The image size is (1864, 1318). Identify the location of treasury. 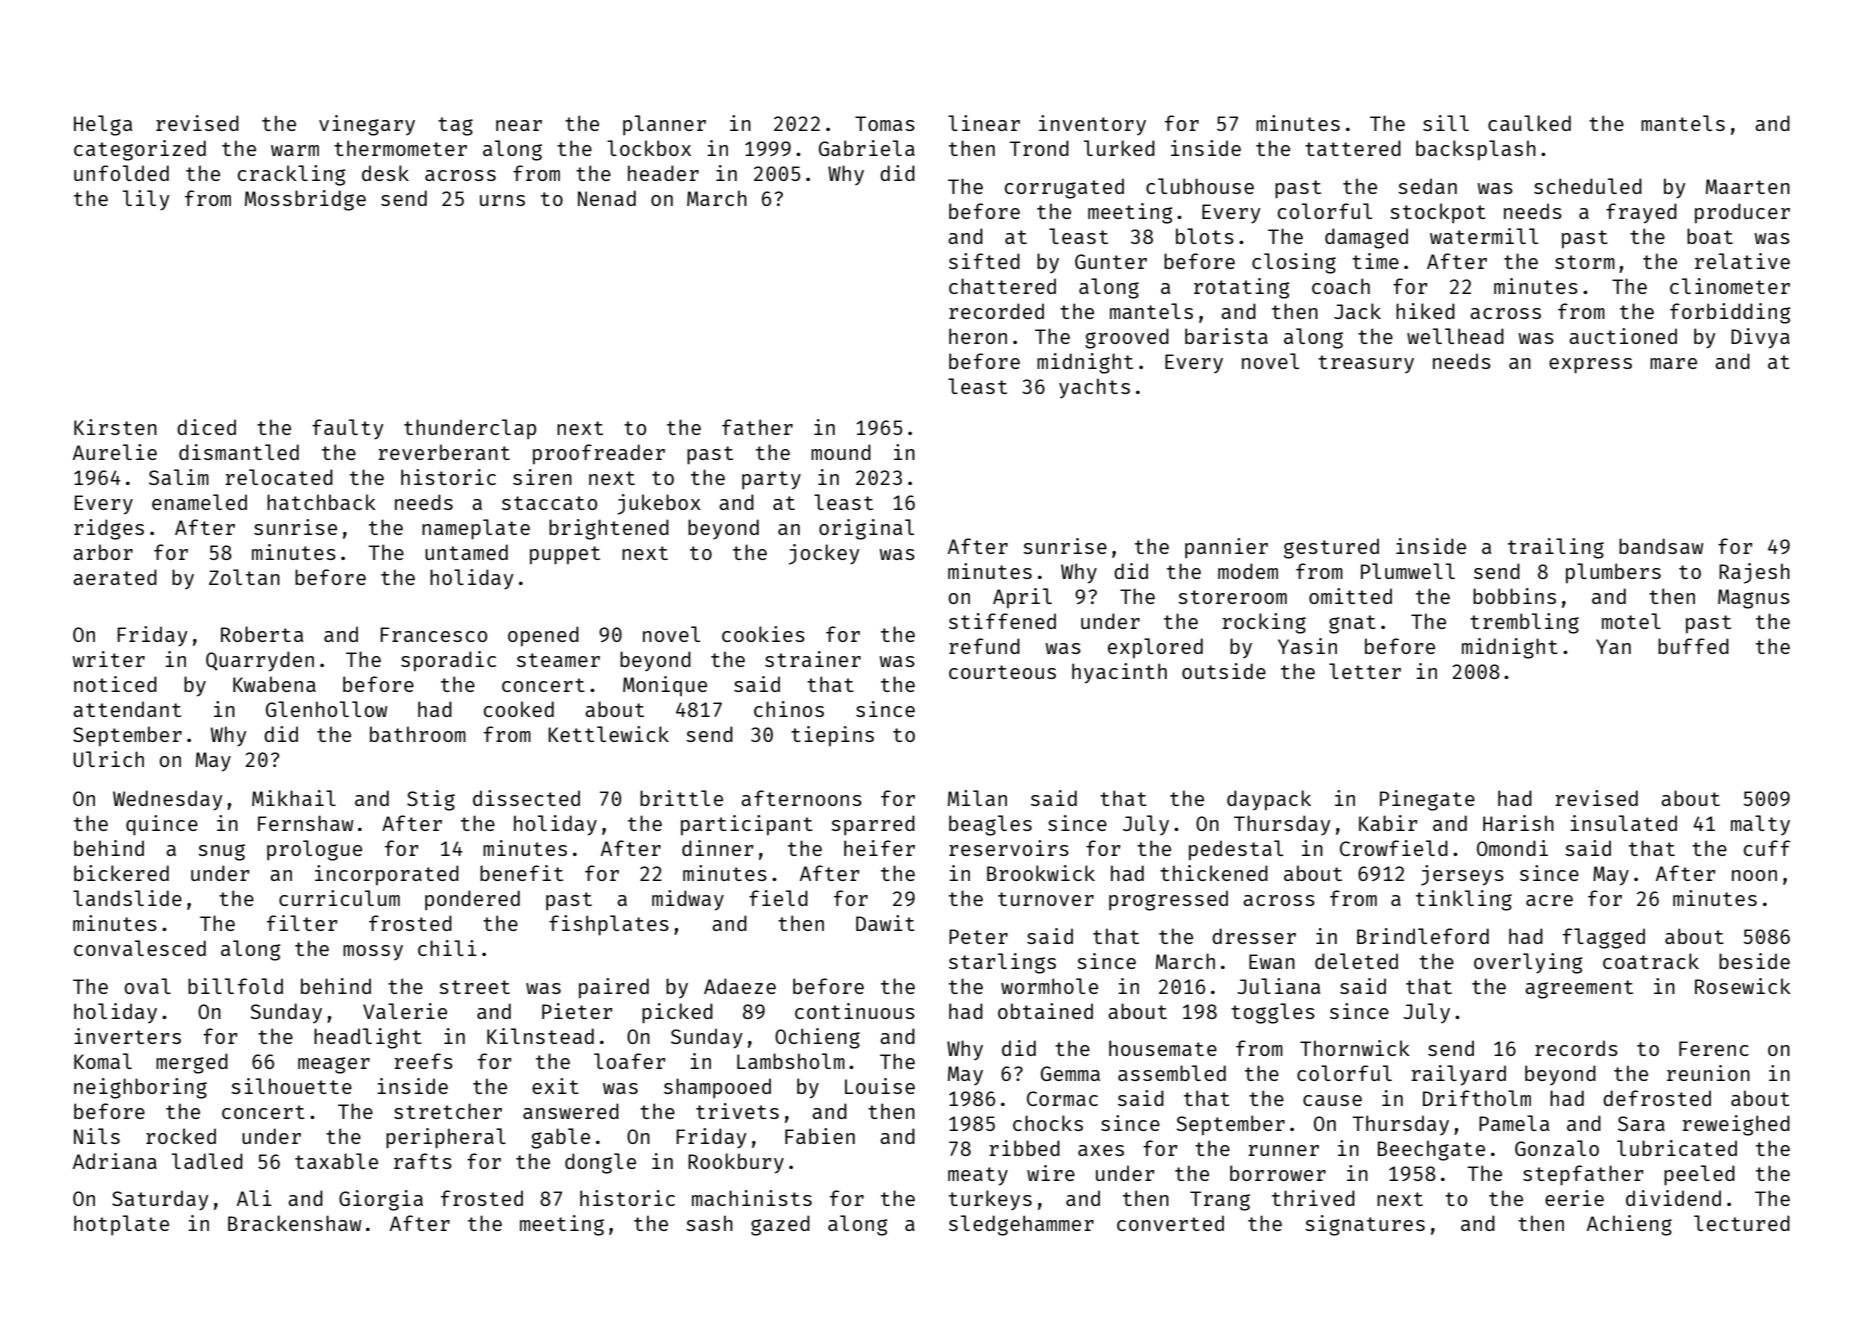
(1366, 364).
